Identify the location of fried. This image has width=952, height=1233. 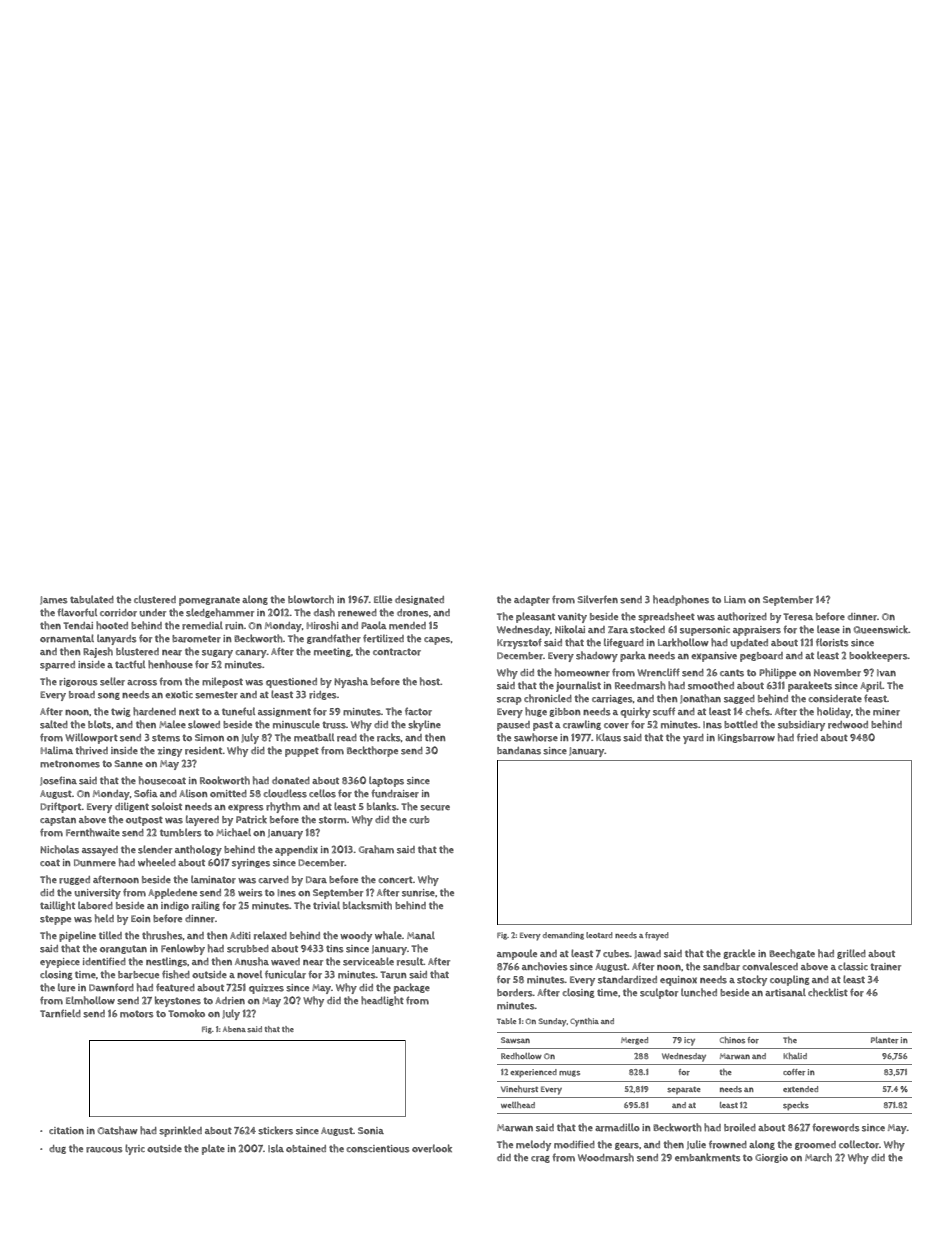
(807, 737).
